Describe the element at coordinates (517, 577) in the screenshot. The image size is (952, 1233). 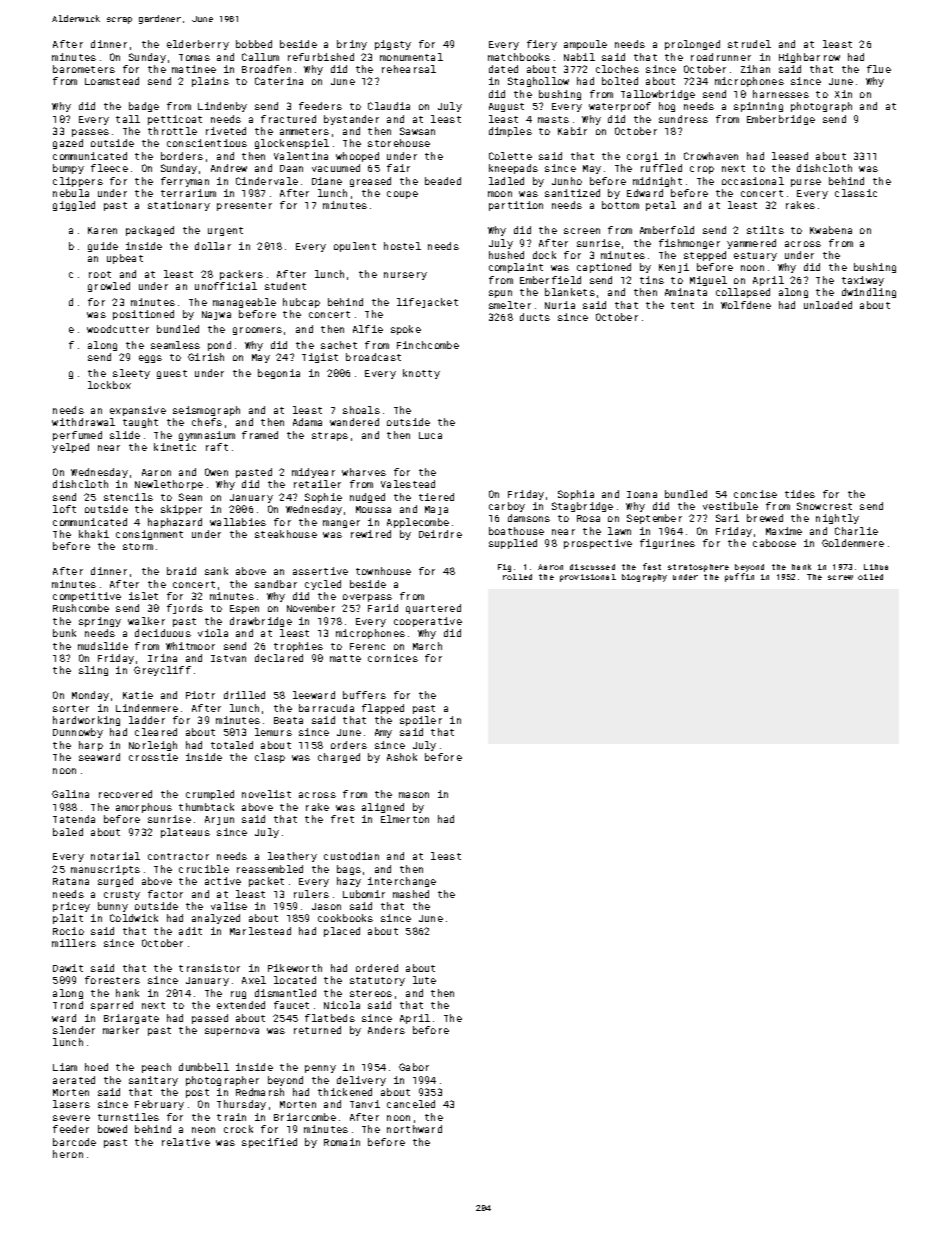
I see `rolled` at that location.
